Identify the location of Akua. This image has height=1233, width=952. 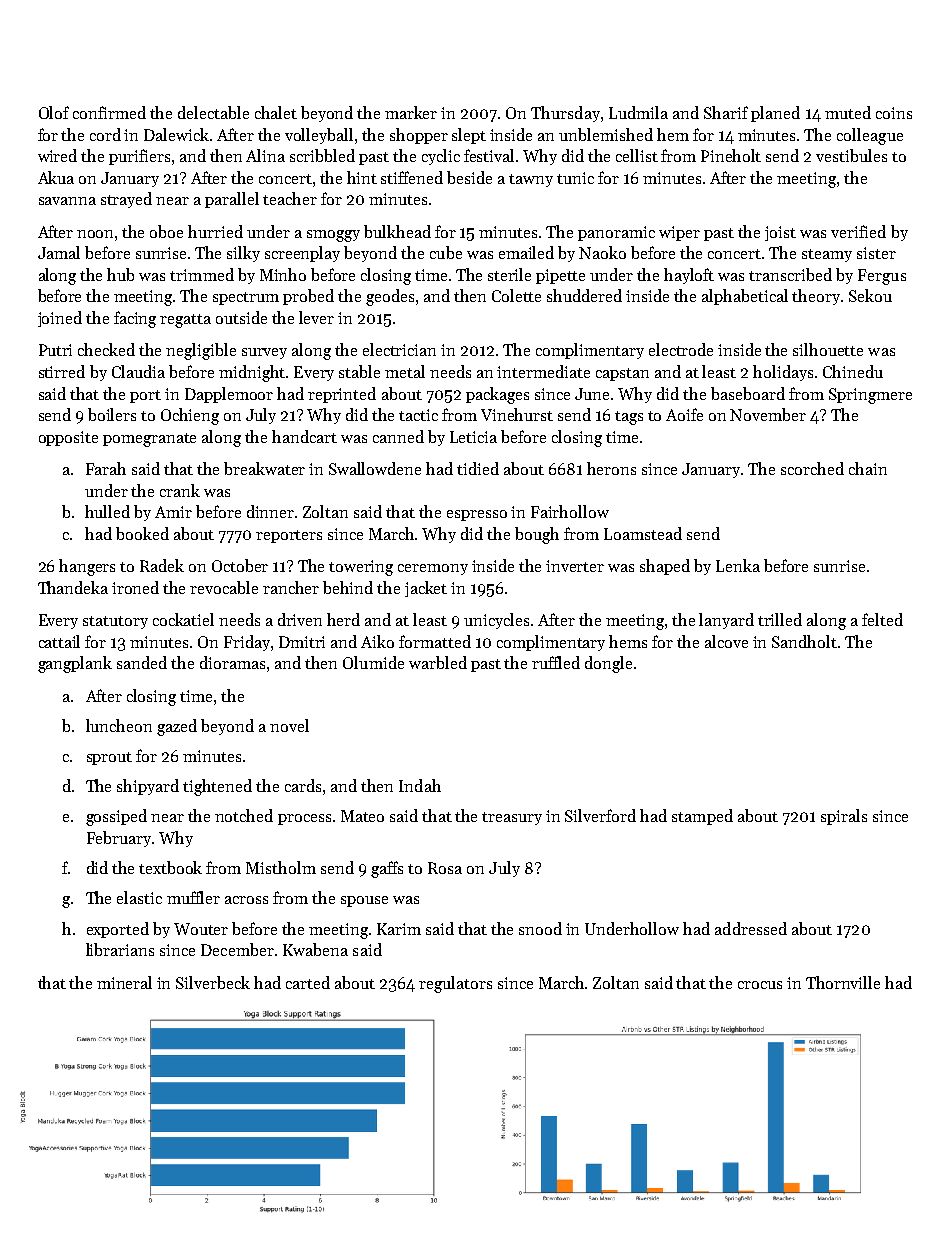
(56, 177).
